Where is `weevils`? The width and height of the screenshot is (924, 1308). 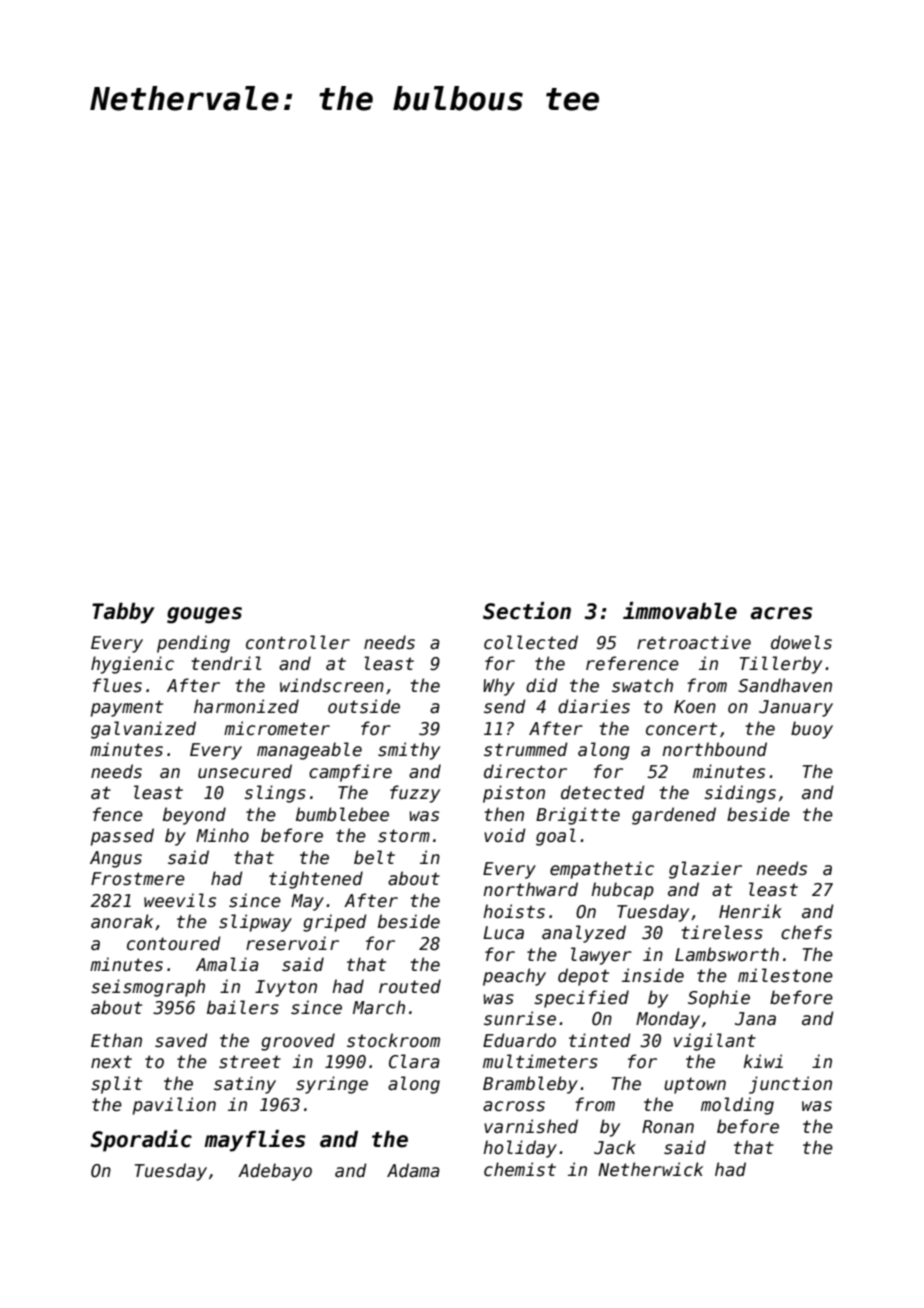
weevils is located at coordinates (180, 900).
